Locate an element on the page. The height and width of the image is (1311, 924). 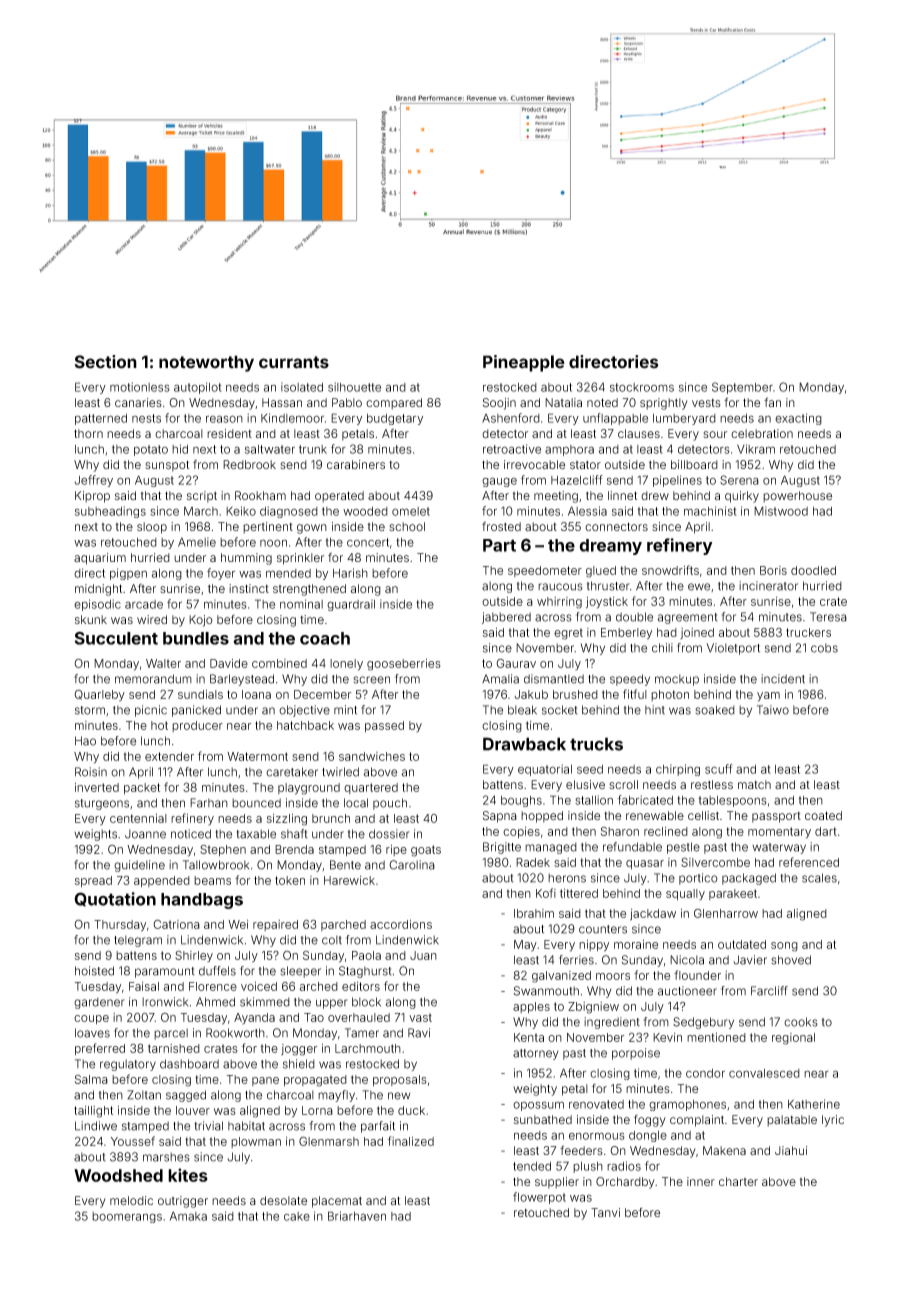
powerhouse is located at coordinates (797, 497).
